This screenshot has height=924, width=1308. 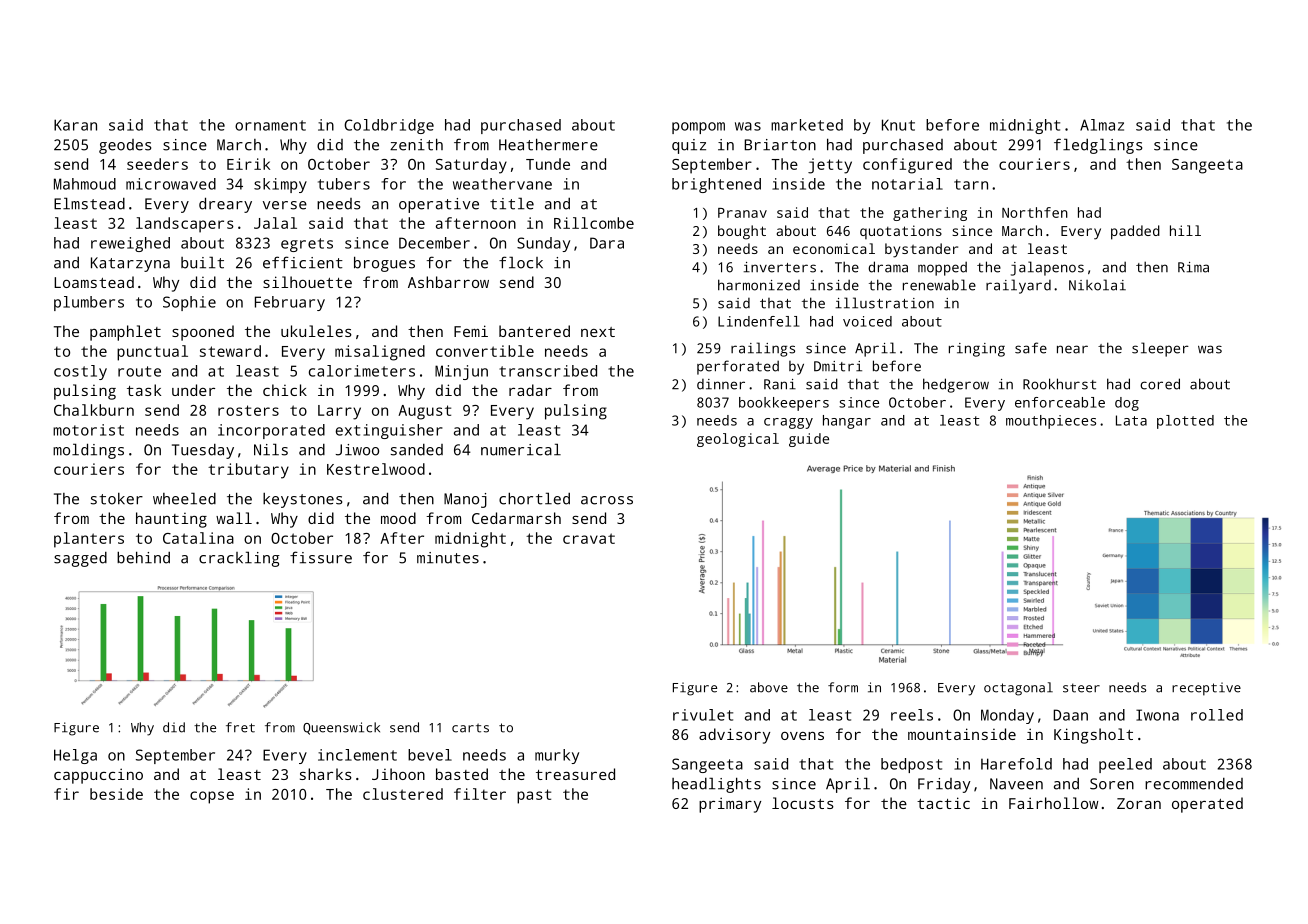 What do you see at coordinates (89, 203) in the screenshot?
I see `Elmstead` at bounding box center [89, 203].
